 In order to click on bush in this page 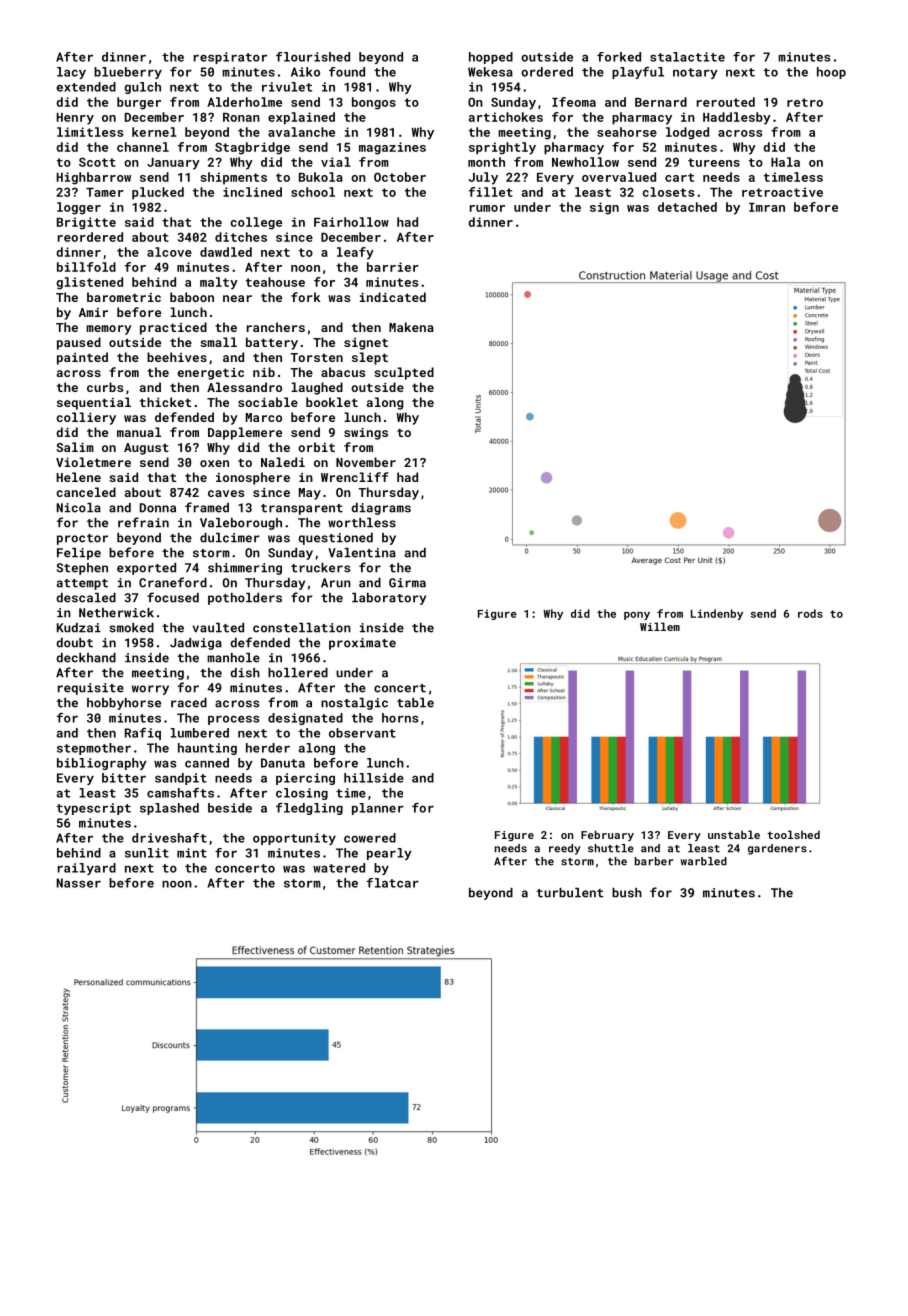, I will do `click(627, 893)`.
